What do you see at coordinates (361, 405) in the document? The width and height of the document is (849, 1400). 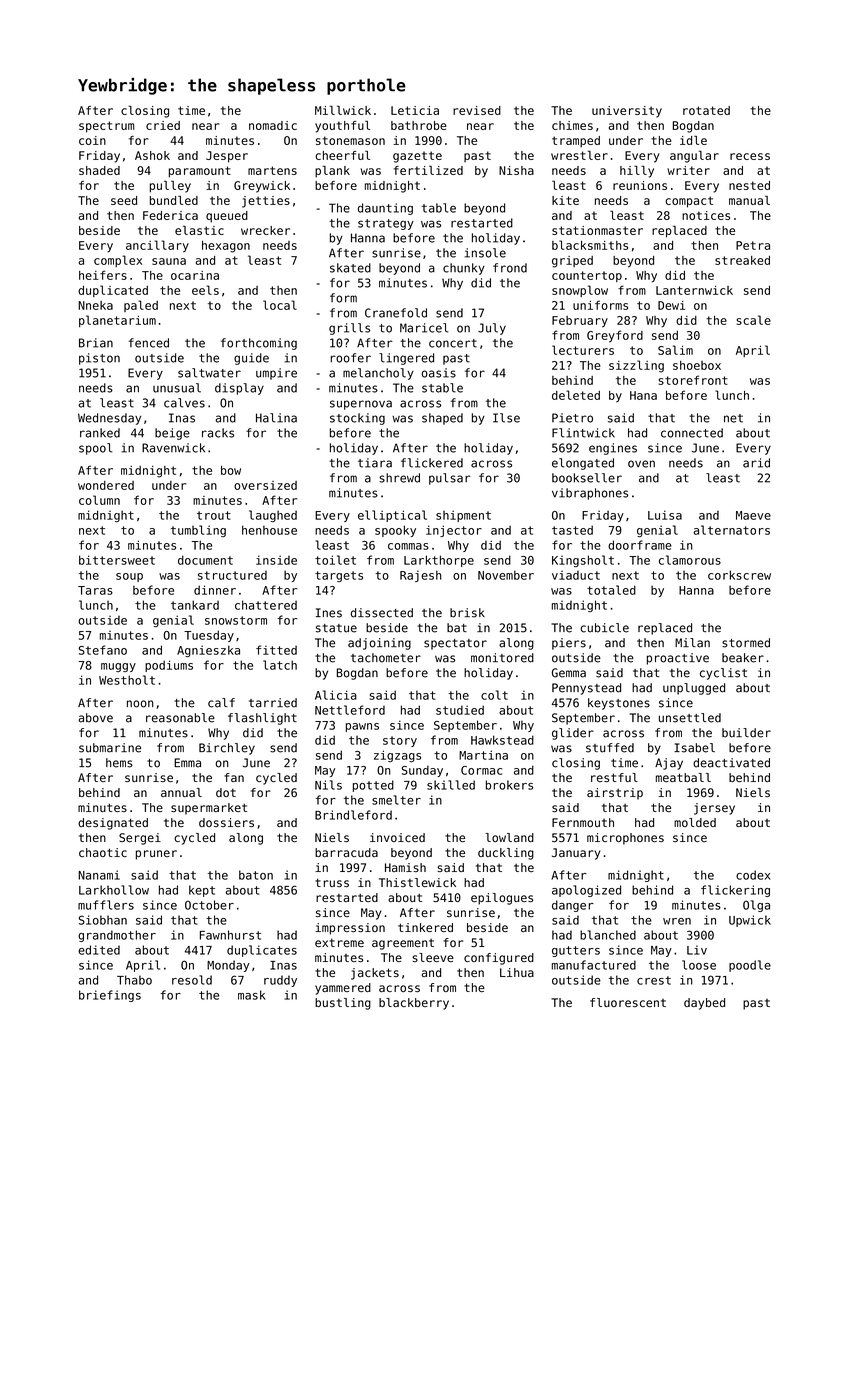 I see `supernova` at bounding box center [361, 405].
